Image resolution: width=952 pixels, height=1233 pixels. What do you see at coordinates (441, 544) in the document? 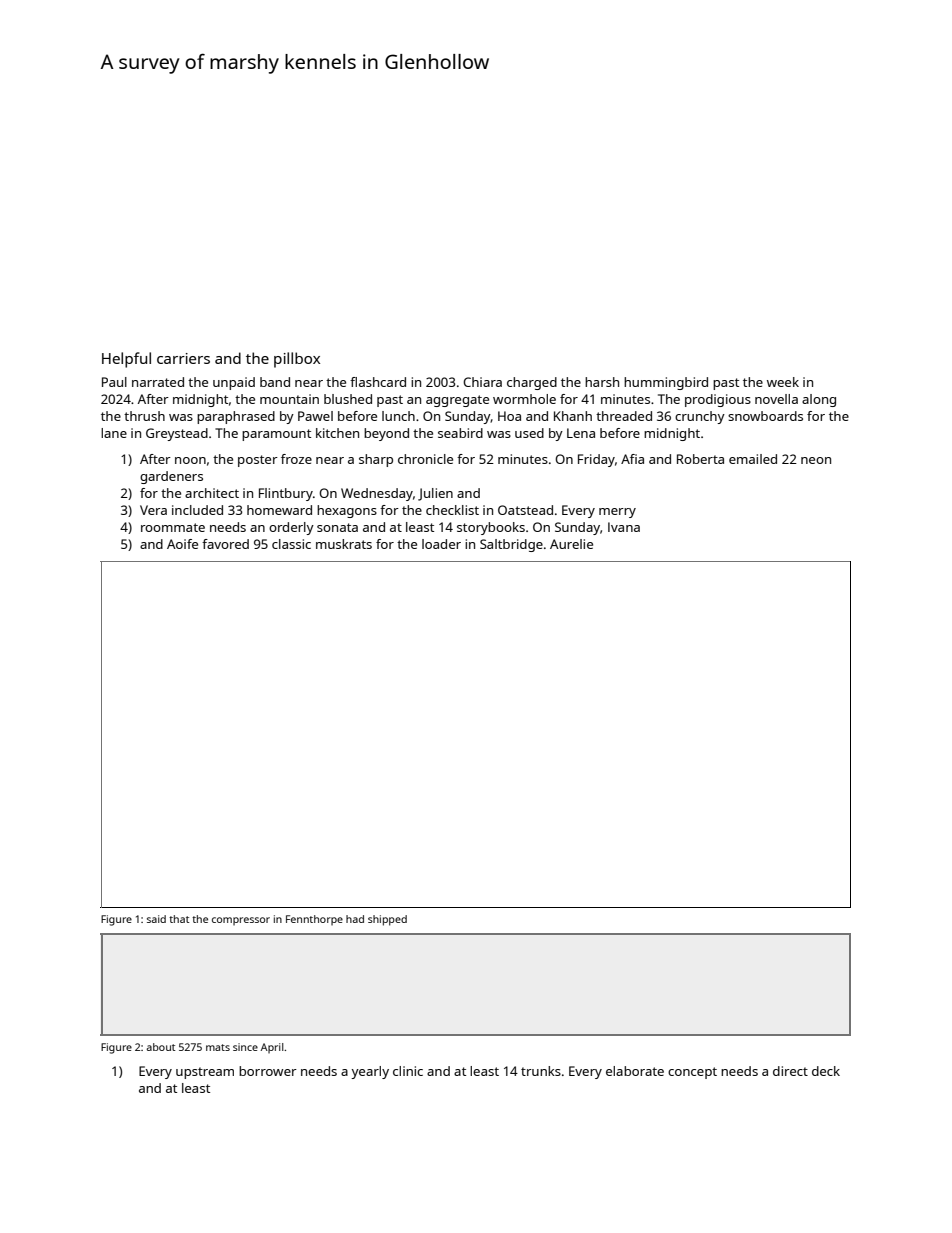
I see `loader` at bounding box center [441, 544].
